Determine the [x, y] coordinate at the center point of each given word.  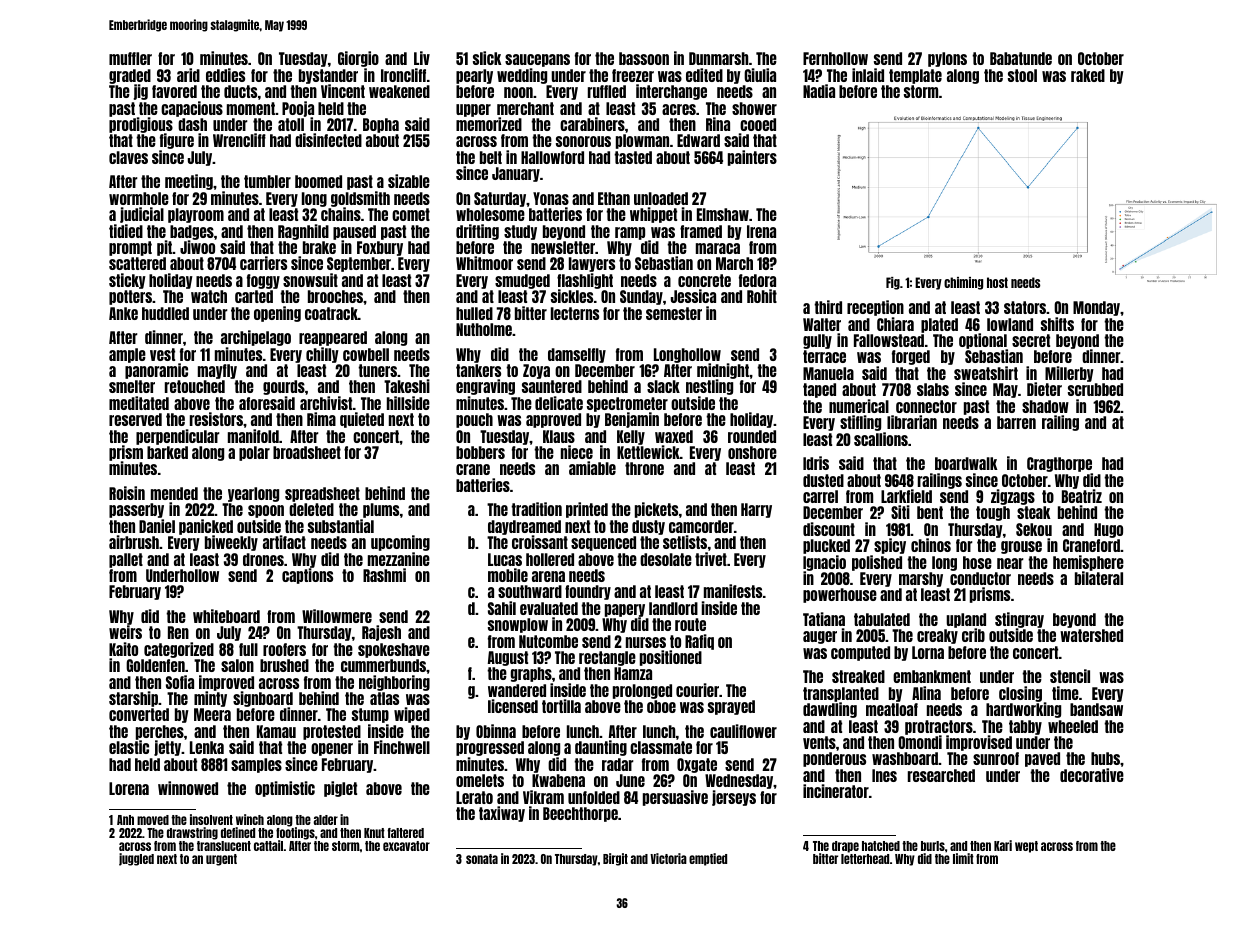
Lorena [129, 788]
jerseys [734, 798]
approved [553, 420]
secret [1031, 340]
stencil [1070, 676]
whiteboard [226, 616]
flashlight [585, 281]
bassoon [644, 58]
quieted [362, 420]
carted [254, 296]
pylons [947, 59]
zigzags [1013, 497]
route [690, 624]
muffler [130, 58]
